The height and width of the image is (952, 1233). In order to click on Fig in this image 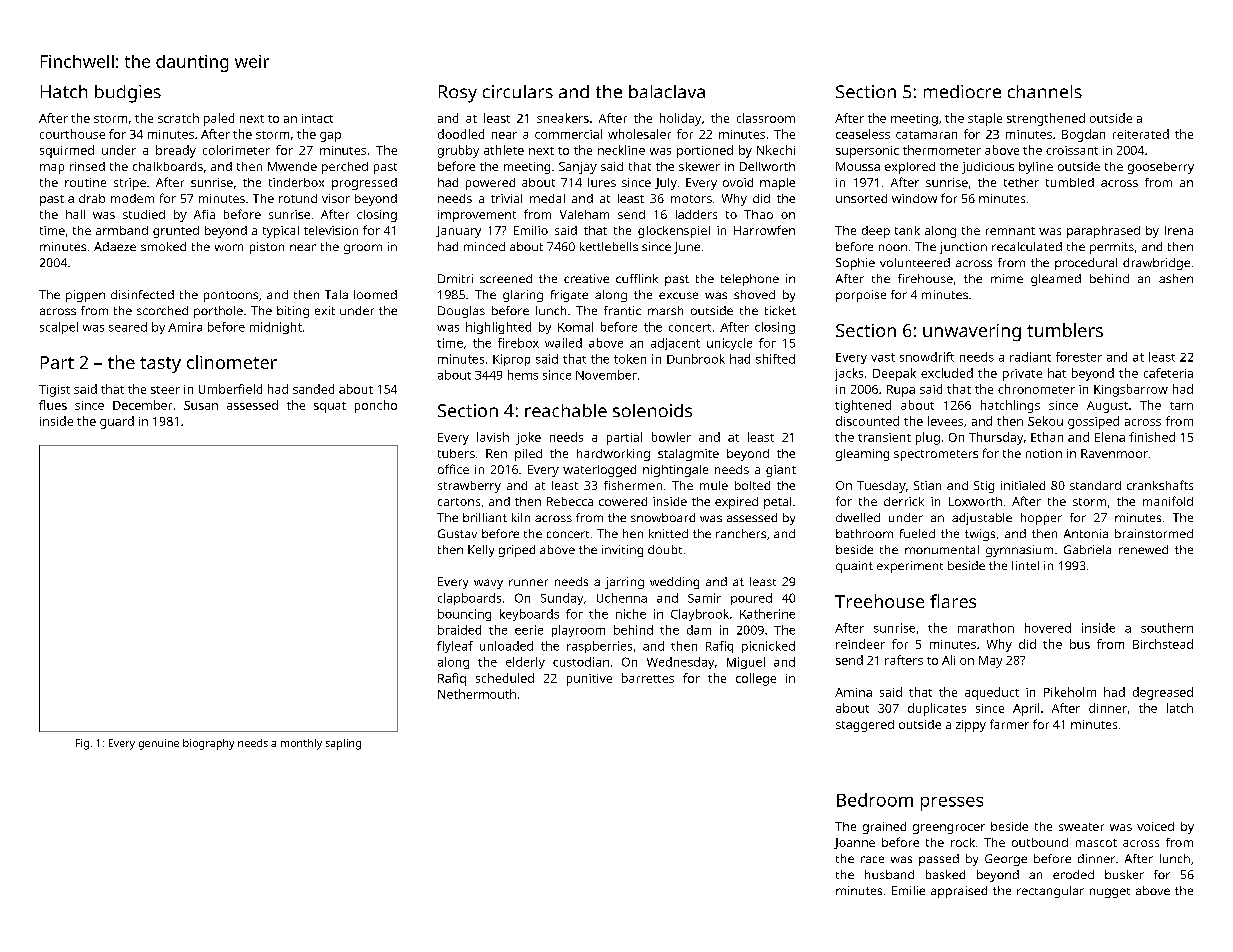, I will do `click(82, 744)`.
